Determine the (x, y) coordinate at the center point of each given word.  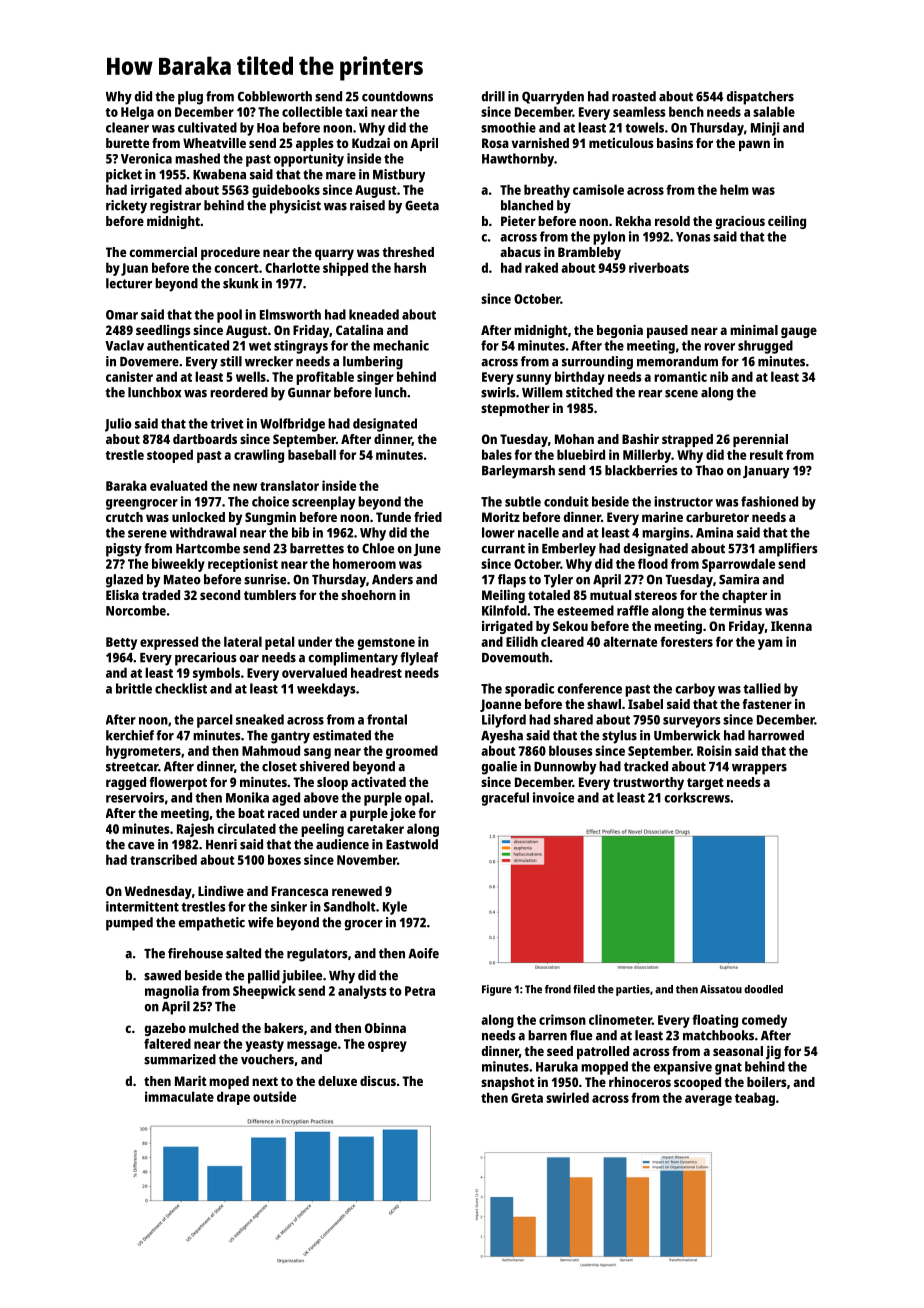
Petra (420, 991)
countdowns (397, 96)
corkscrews (697, 797)
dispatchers (760, 98)
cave (141, 846)
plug (190, 98)
